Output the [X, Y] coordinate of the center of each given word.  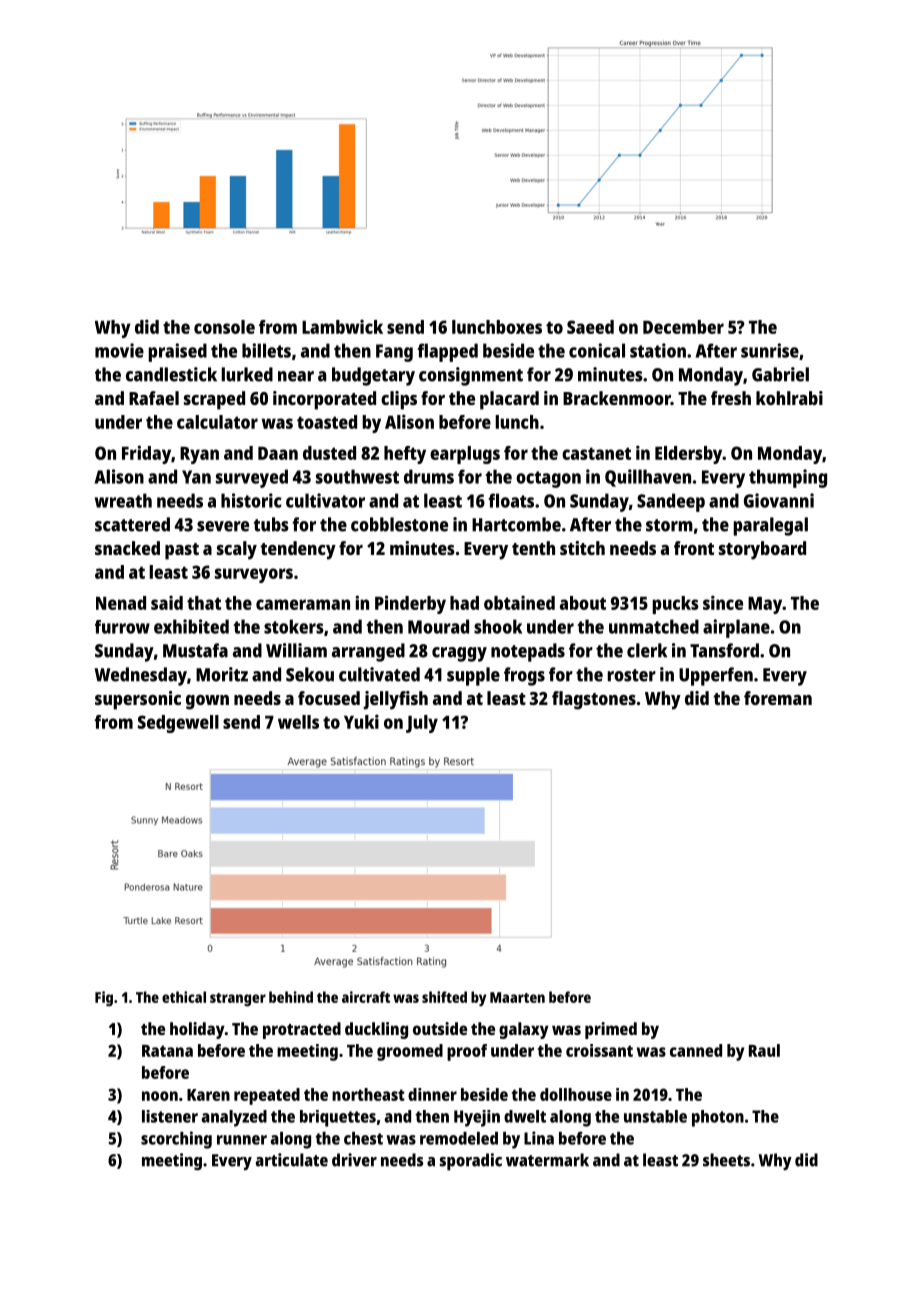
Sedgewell [178, 724]
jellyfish [395, 700]
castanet [596, 453]
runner [242, 1140]
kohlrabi [789, 398]
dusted [329, 453]
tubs [271, 524]
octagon [548, 479]
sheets [726, 1160]
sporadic [471, 1162]
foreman [778, 698]
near [296, 376]
